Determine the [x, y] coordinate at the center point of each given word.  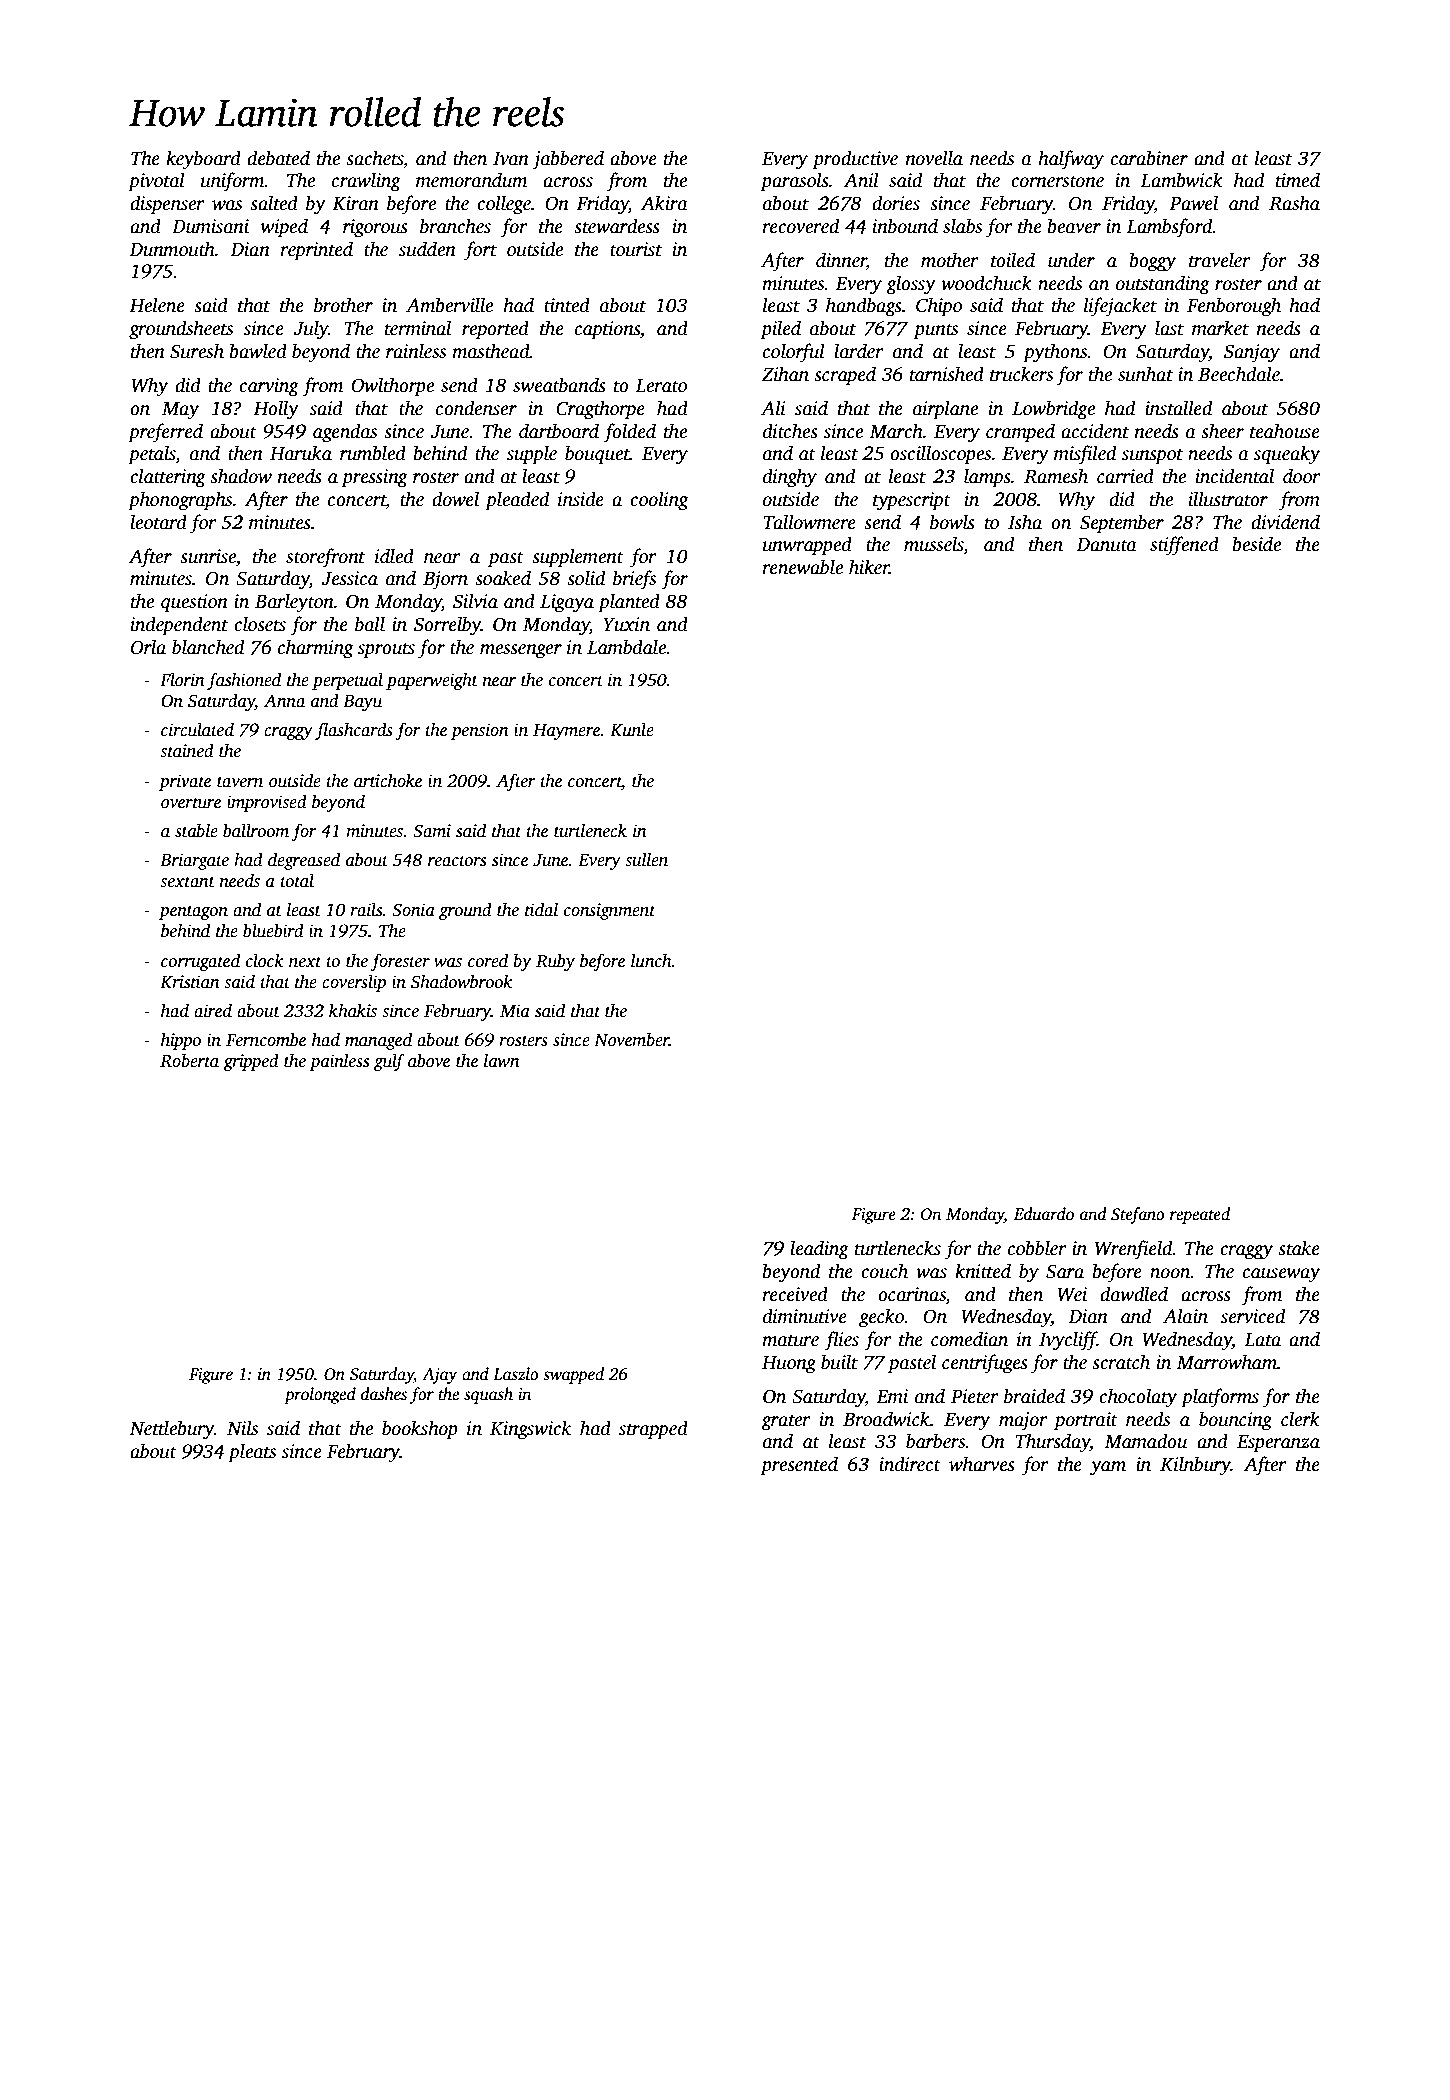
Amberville [449, 305]
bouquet [597, 455]
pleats [252, 1453]
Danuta [1106, 545]
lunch [651, 960]
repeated [1200, 1215]
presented [799, 1466]
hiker [869, 567]
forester [400, 962]
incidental [1234, 476]
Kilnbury [1195, 1466]
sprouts [386, 650]
